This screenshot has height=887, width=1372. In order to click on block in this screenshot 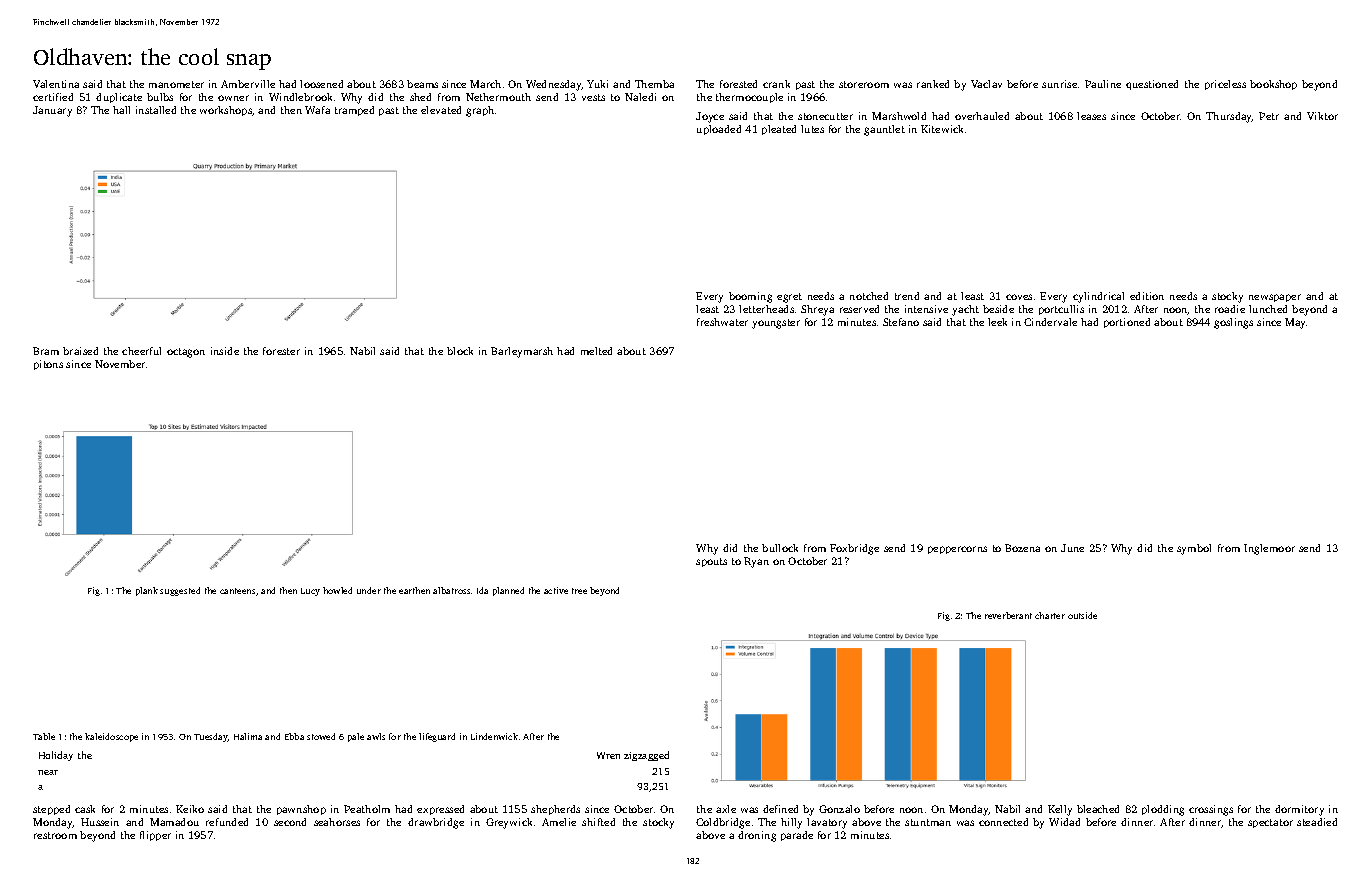, I will do `click(460, 351)`.
